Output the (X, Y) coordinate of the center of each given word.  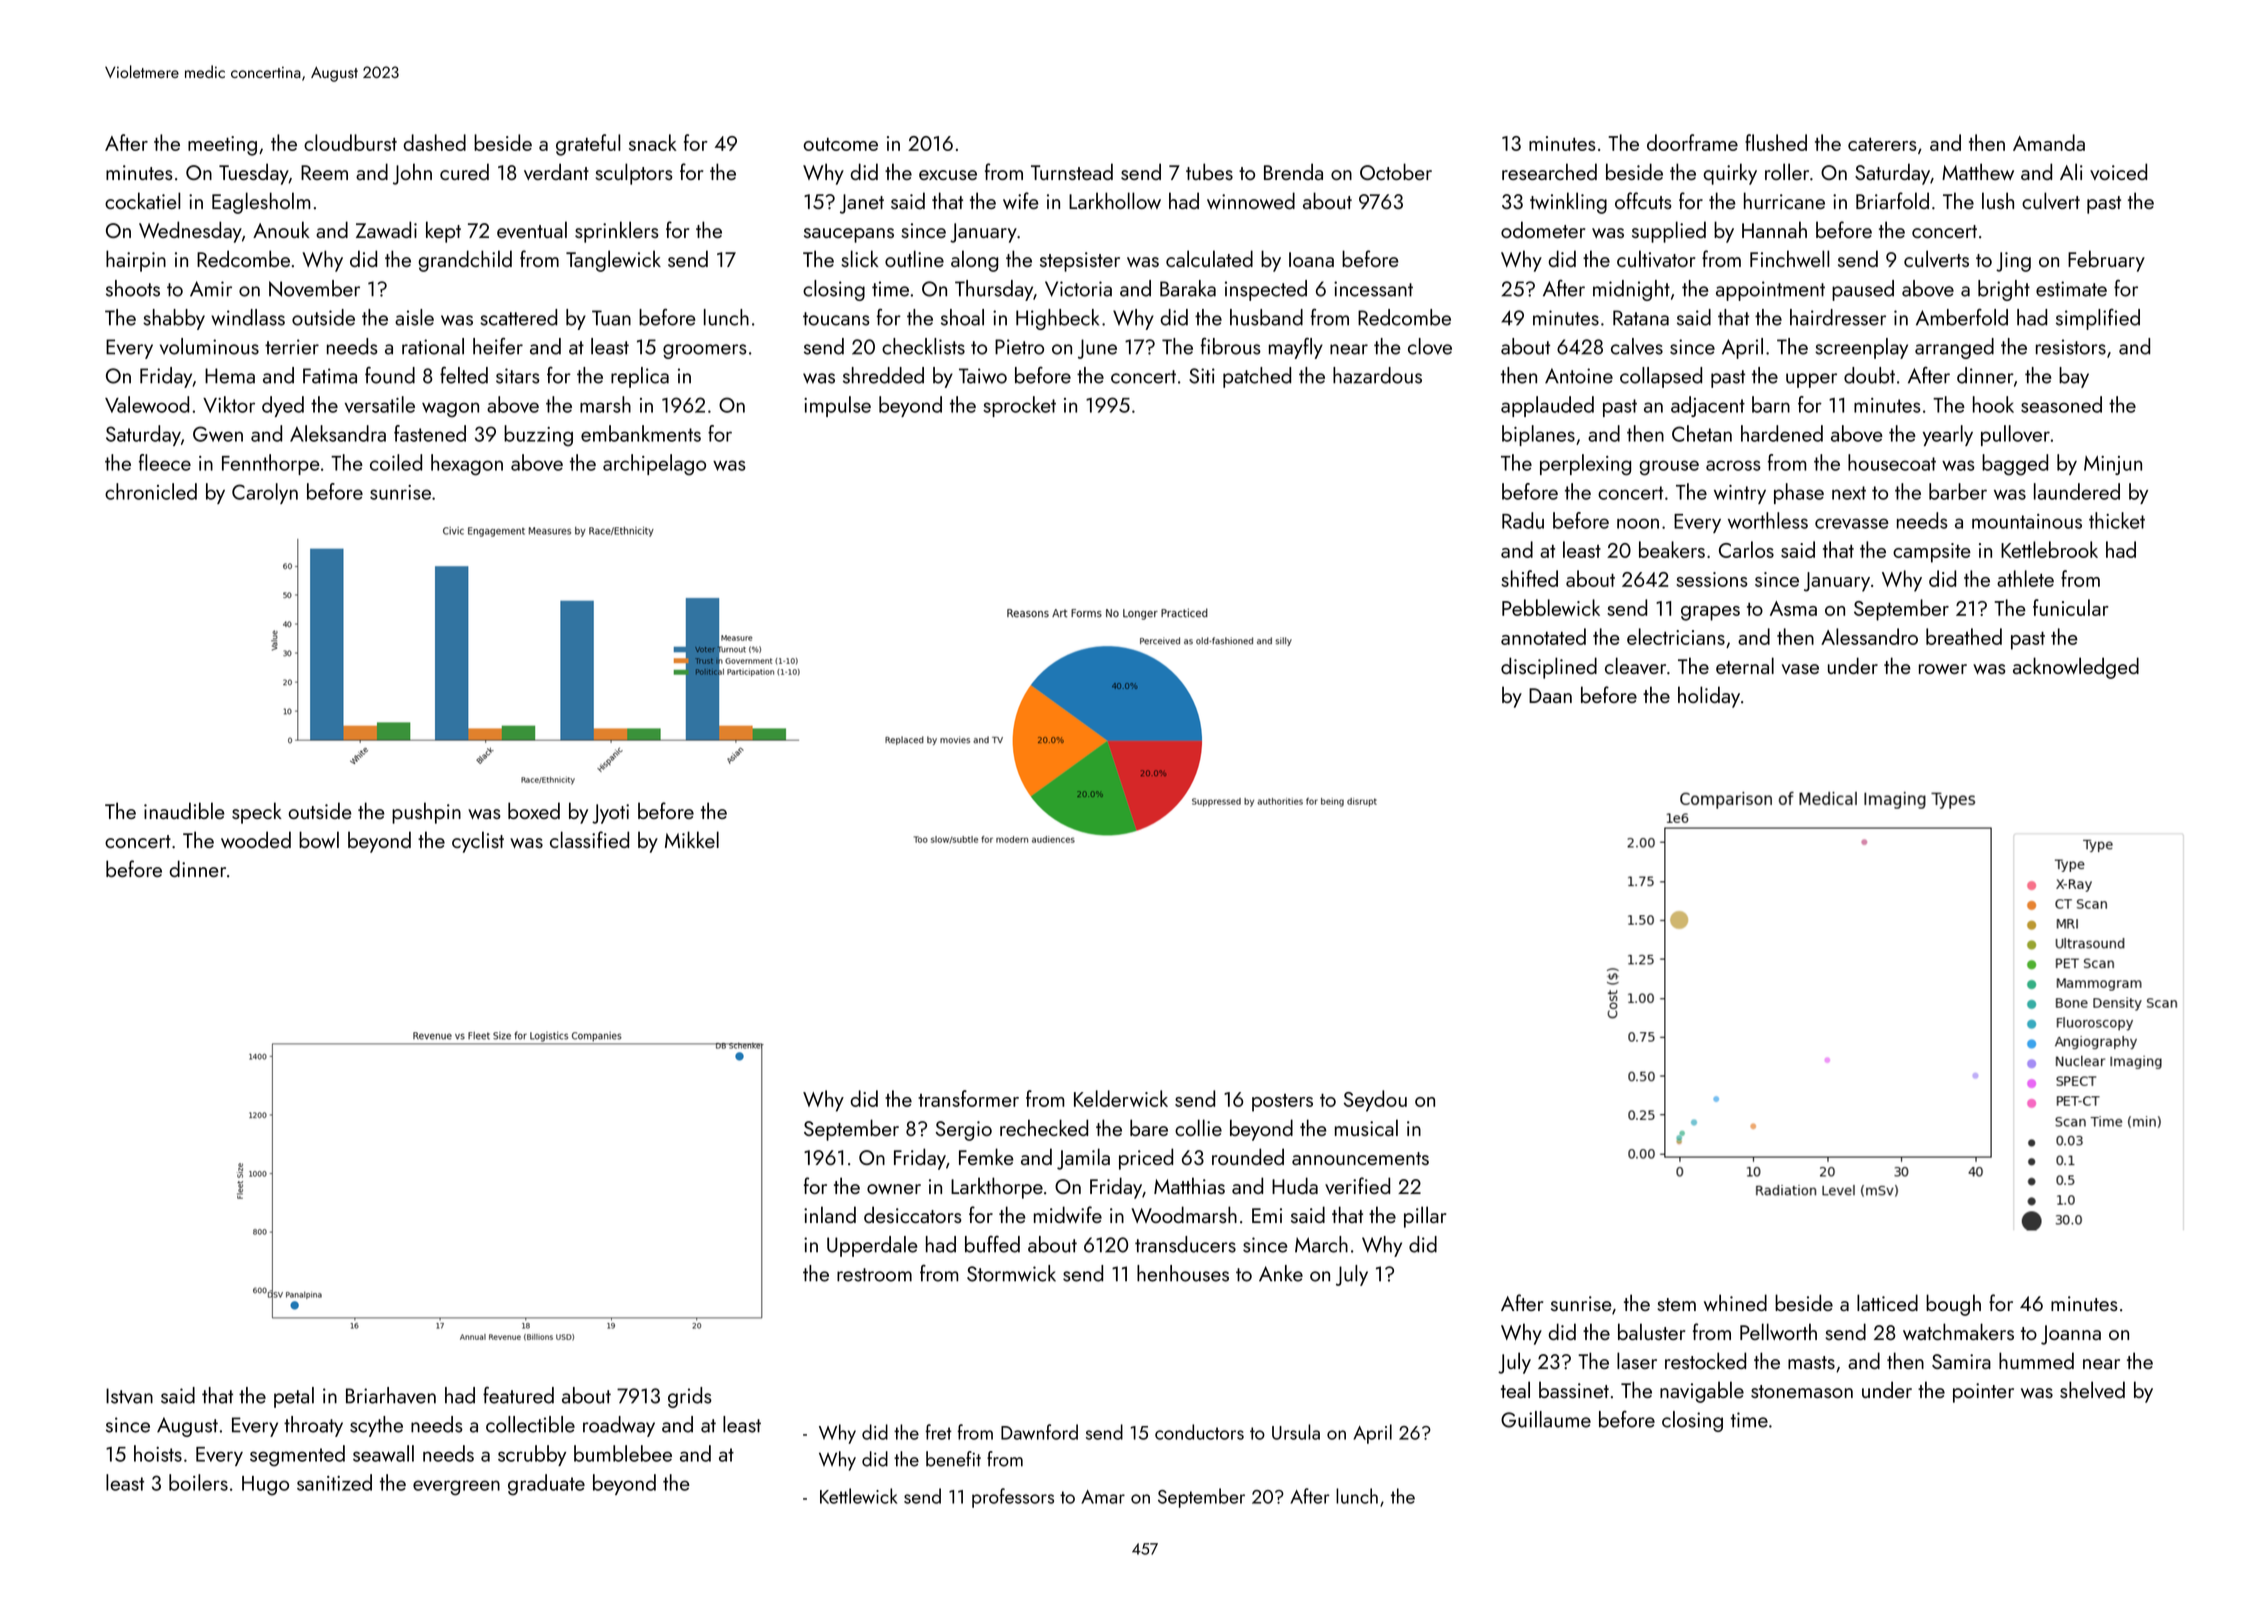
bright (2004, 290)
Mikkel (692, 839)
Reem (324, 172)
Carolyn (265, 493)
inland (830, 1214)
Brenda (1293, 171)
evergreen (456, 1488)
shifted (1529, 578)
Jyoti (610, 814)
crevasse (1852, 523)
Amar (1103, 1497)
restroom (874, 1275)
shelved (2092, 1389)
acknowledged (2076, 668)
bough (1953, 1305)
